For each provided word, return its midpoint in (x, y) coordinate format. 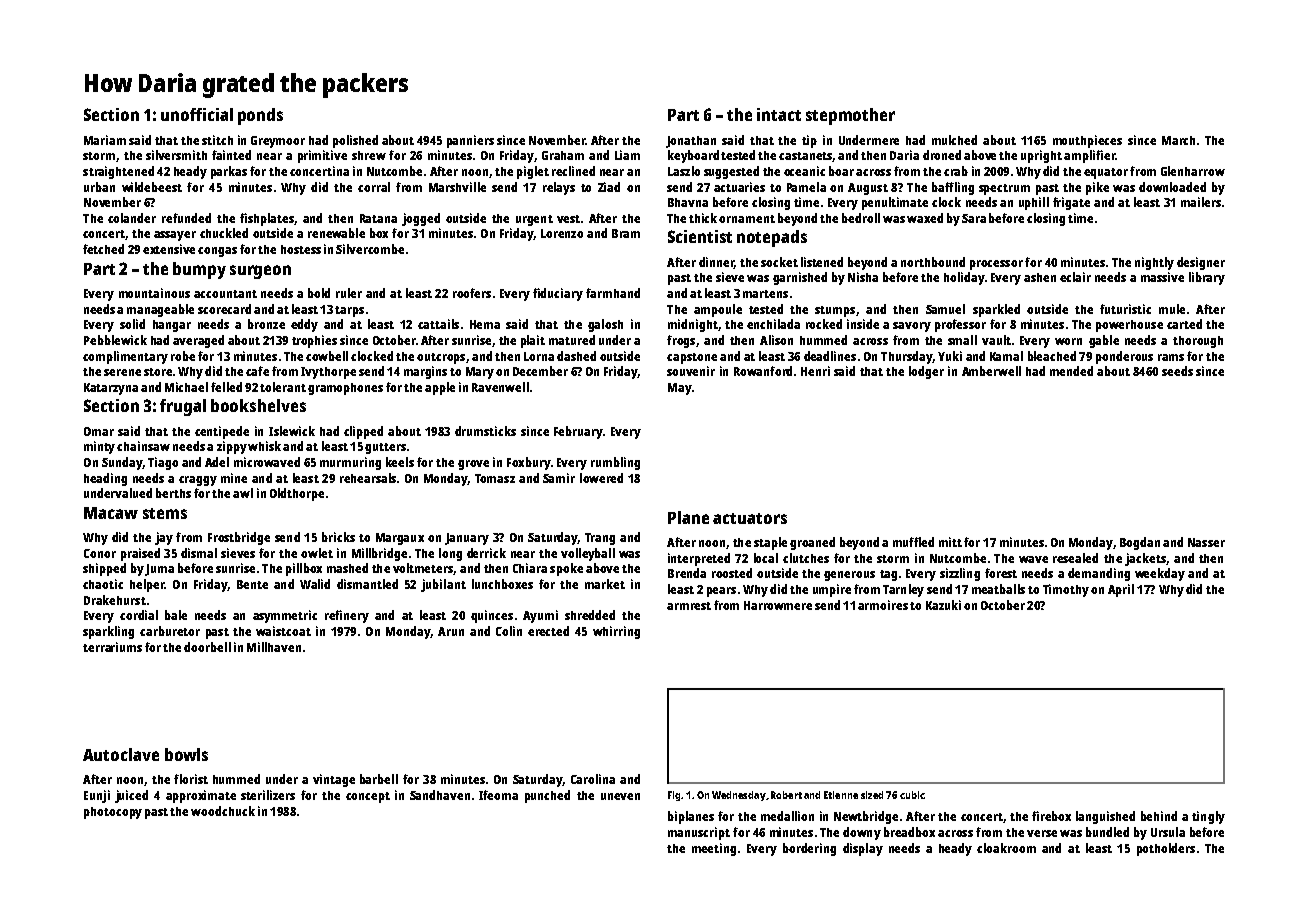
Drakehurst (115, 600)
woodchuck (223, 811)
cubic (912, 795)
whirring (616, 632)
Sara (974, 218)
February (578, 432)
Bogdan (1140, 543)
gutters (385, 448)
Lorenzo (562, 233)
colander (132, 218)
